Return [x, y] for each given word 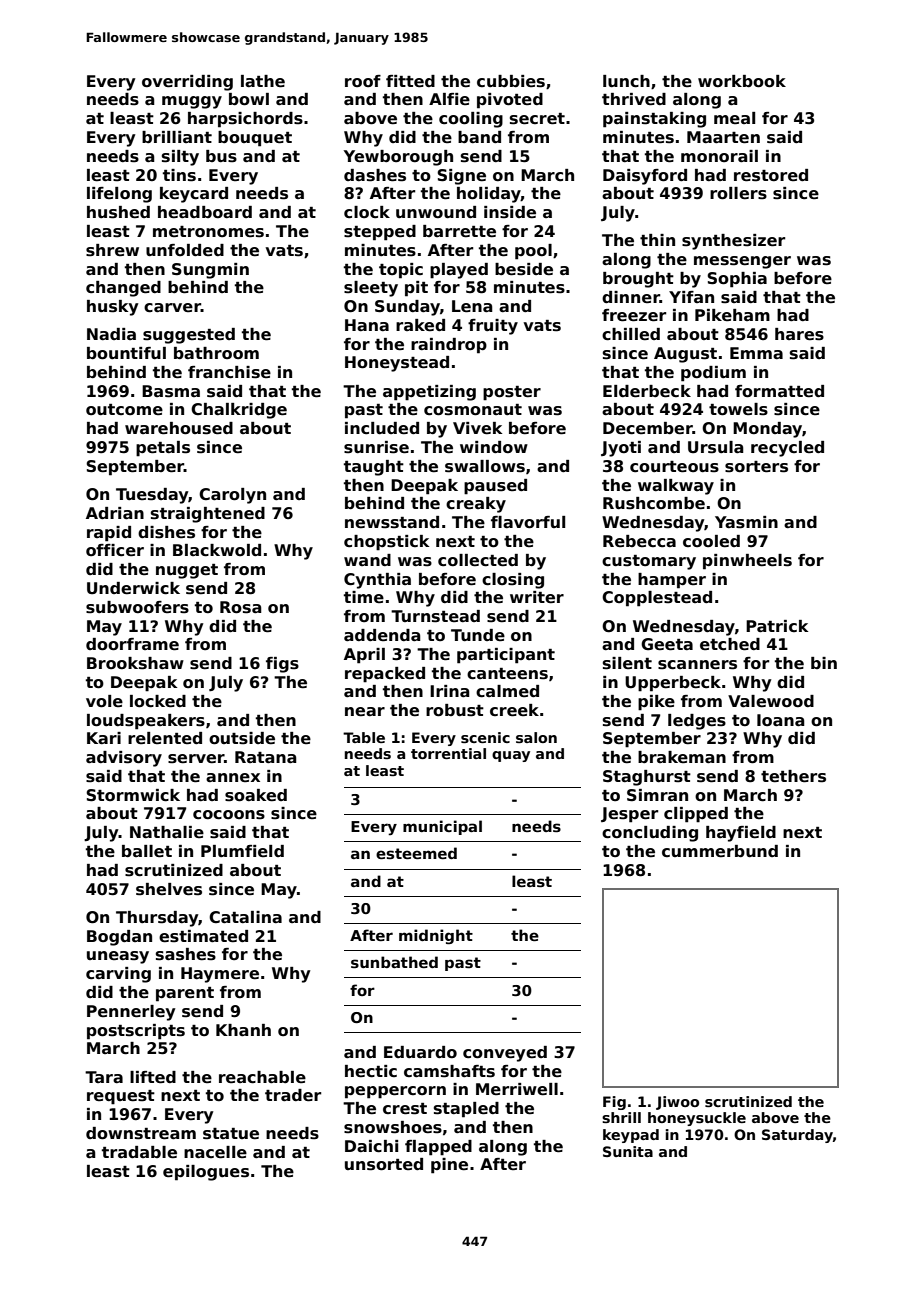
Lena [472, 306]
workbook [742, 81]
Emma [756, 353]
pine [449, 1166]
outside [242, 738]
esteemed [416, 853]
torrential [448, 753]
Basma [171, 391]
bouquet [255, 139]
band [479, 137]
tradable [139, 1152]
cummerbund [720, 851]
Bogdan [119, 938]
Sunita [628, 1151]
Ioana [781, 720]
